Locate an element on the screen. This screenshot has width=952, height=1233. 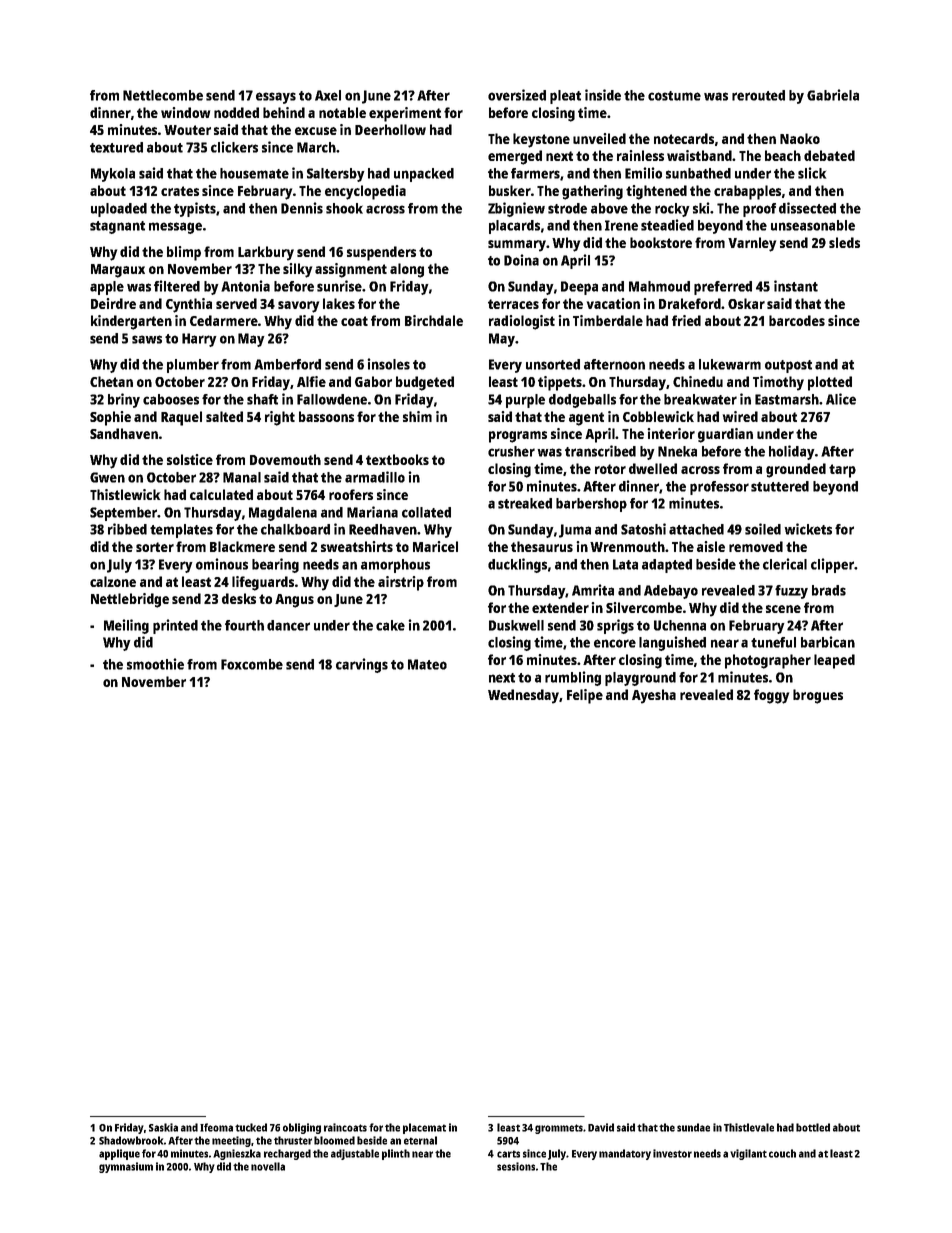
Saskia is located at coordinates (163, 1127).
